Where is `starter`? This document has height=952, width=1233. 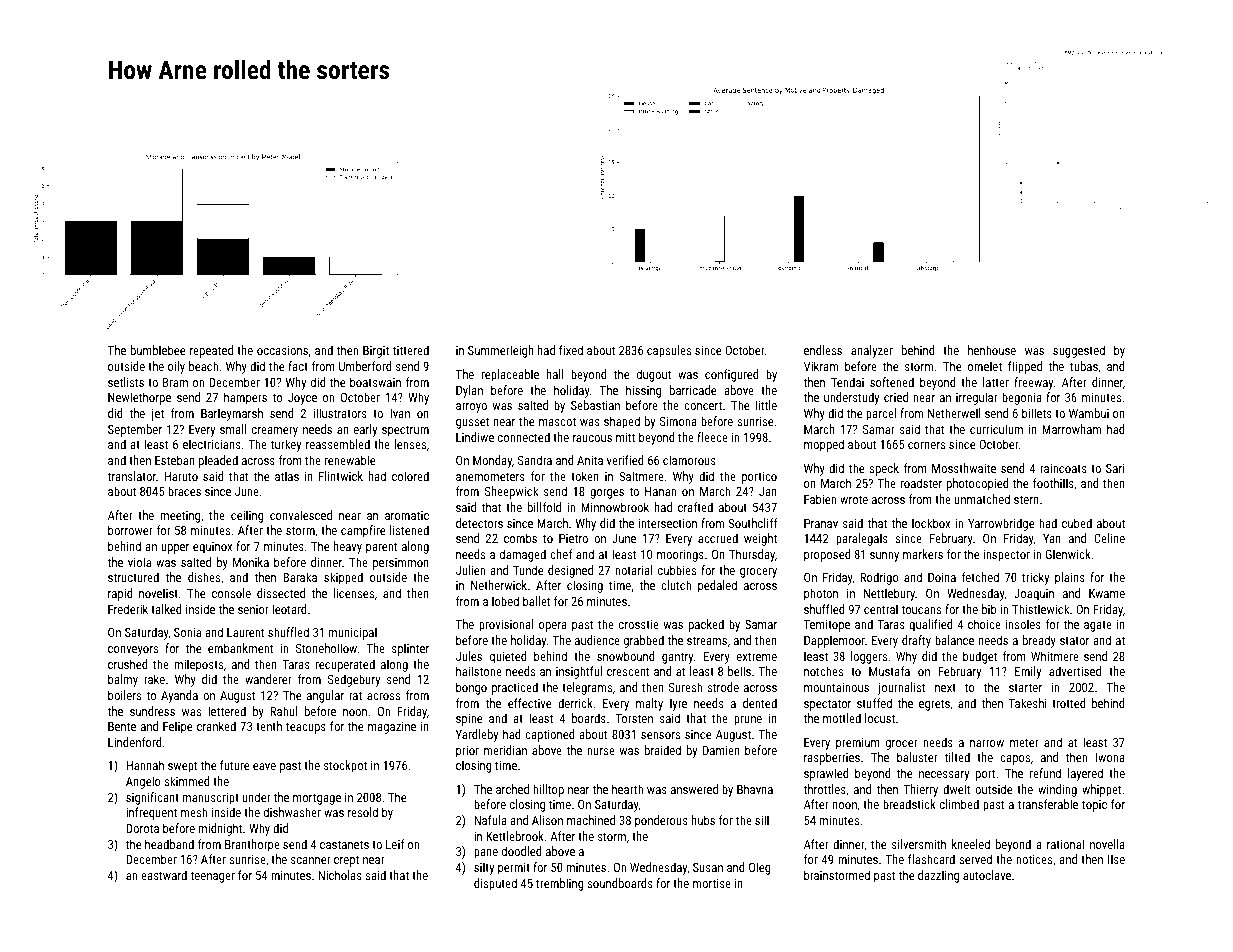
starter is located at coordinates (1025, 687).
